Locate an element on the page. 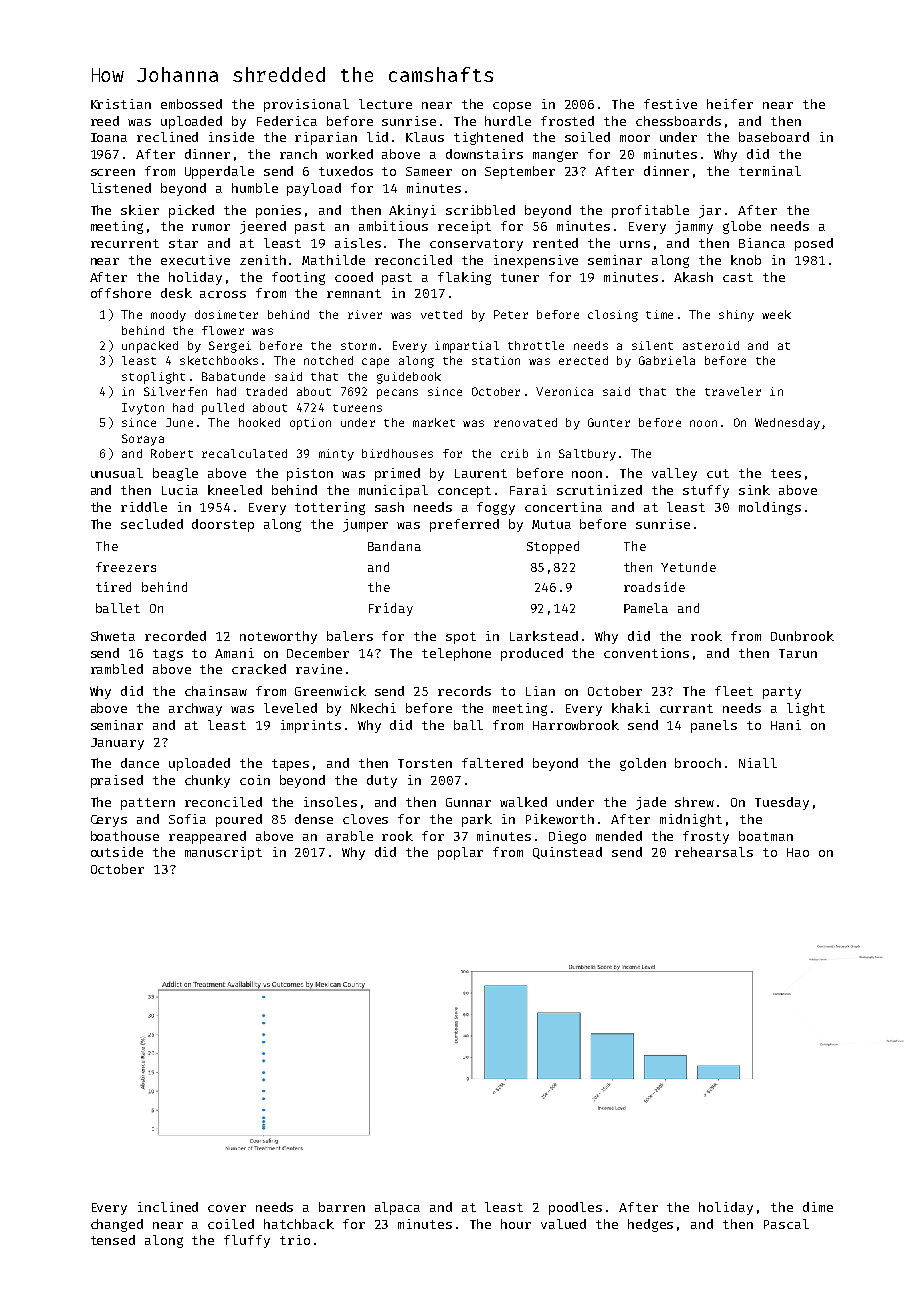  copse is located at coordinates (512, 107).
